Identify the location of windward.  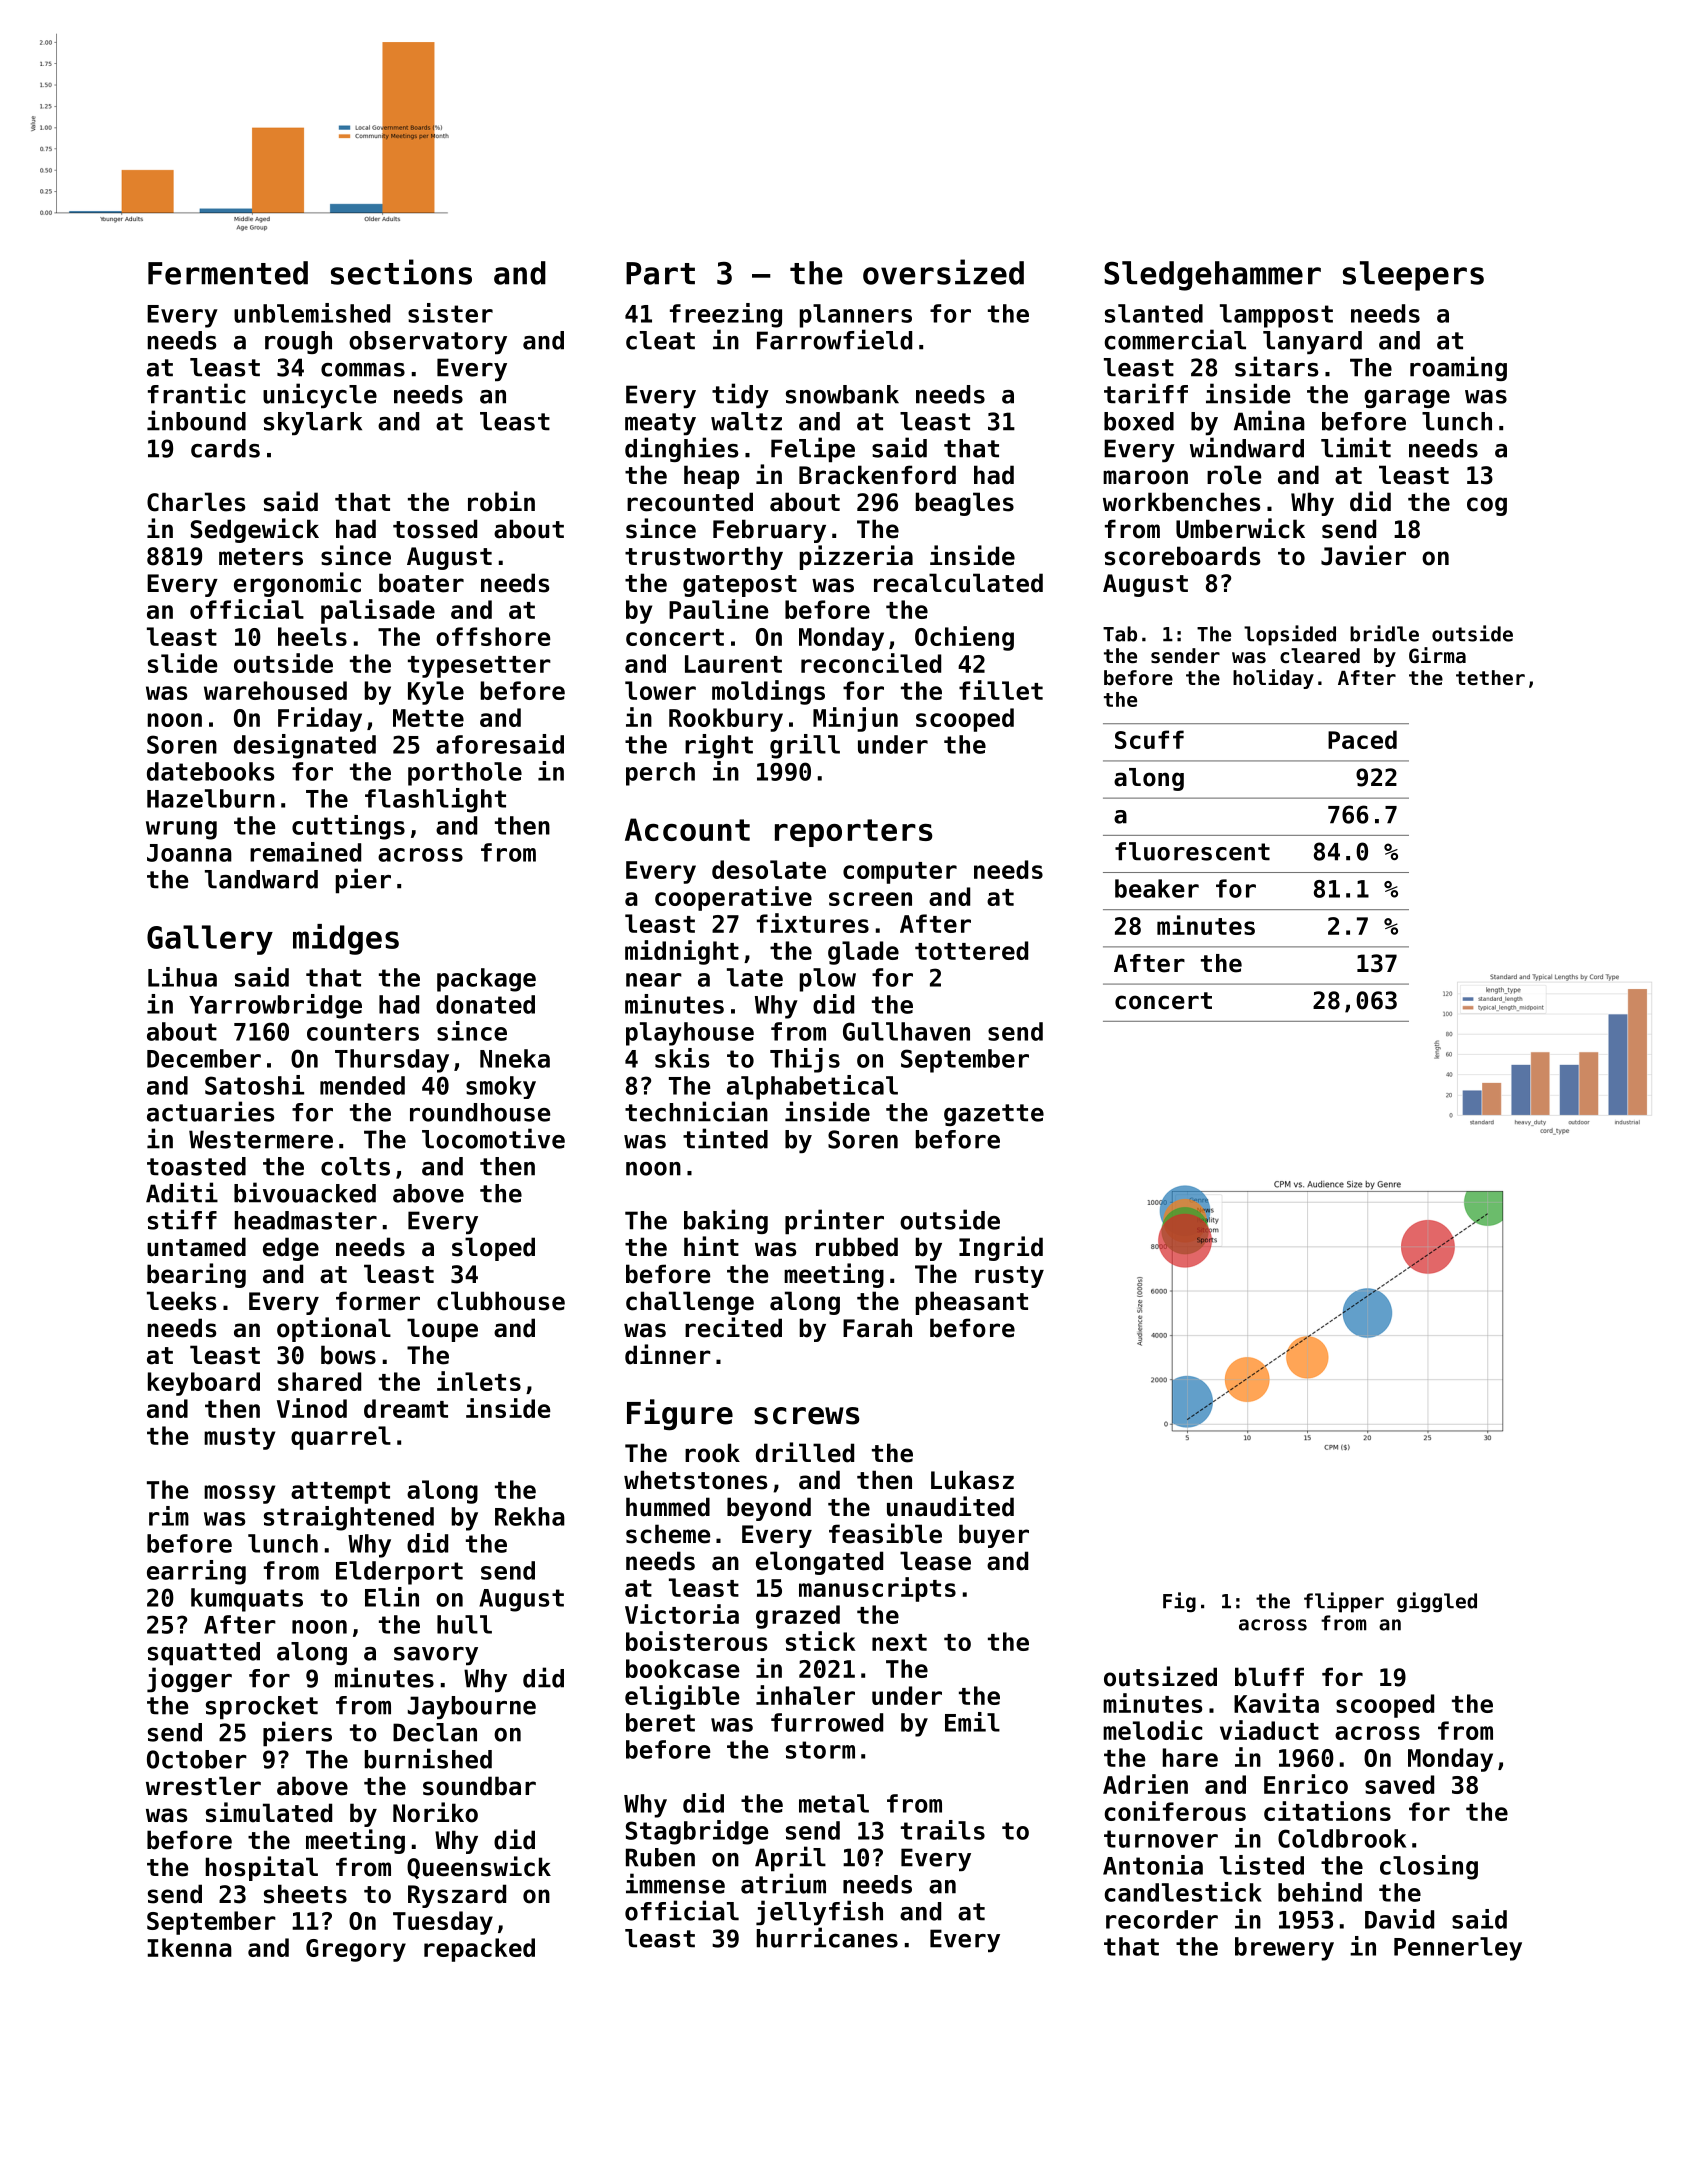
(1247, 447).
